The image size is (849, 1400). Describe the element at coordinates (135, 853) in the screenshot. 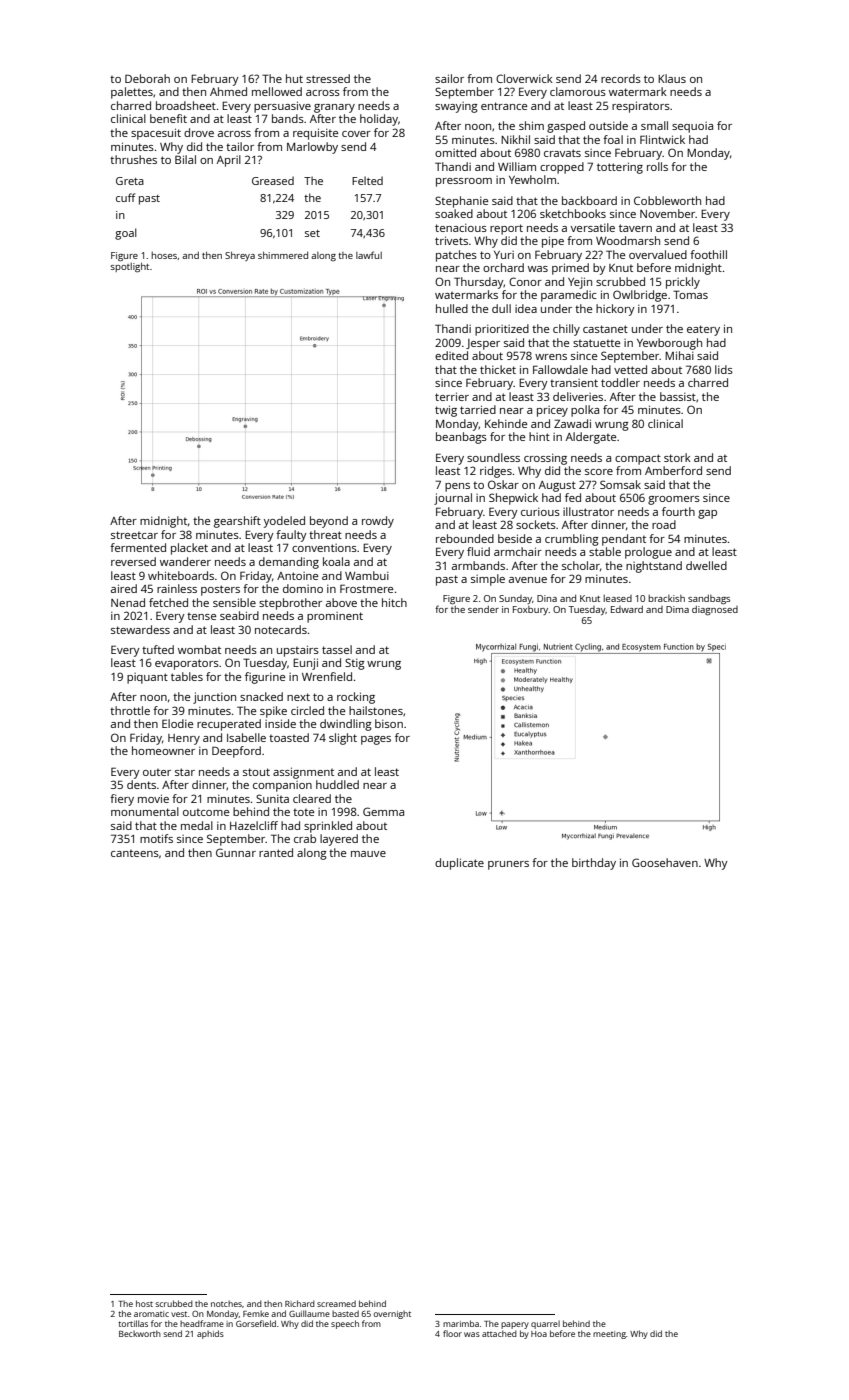

I see `canteens` at that location.
